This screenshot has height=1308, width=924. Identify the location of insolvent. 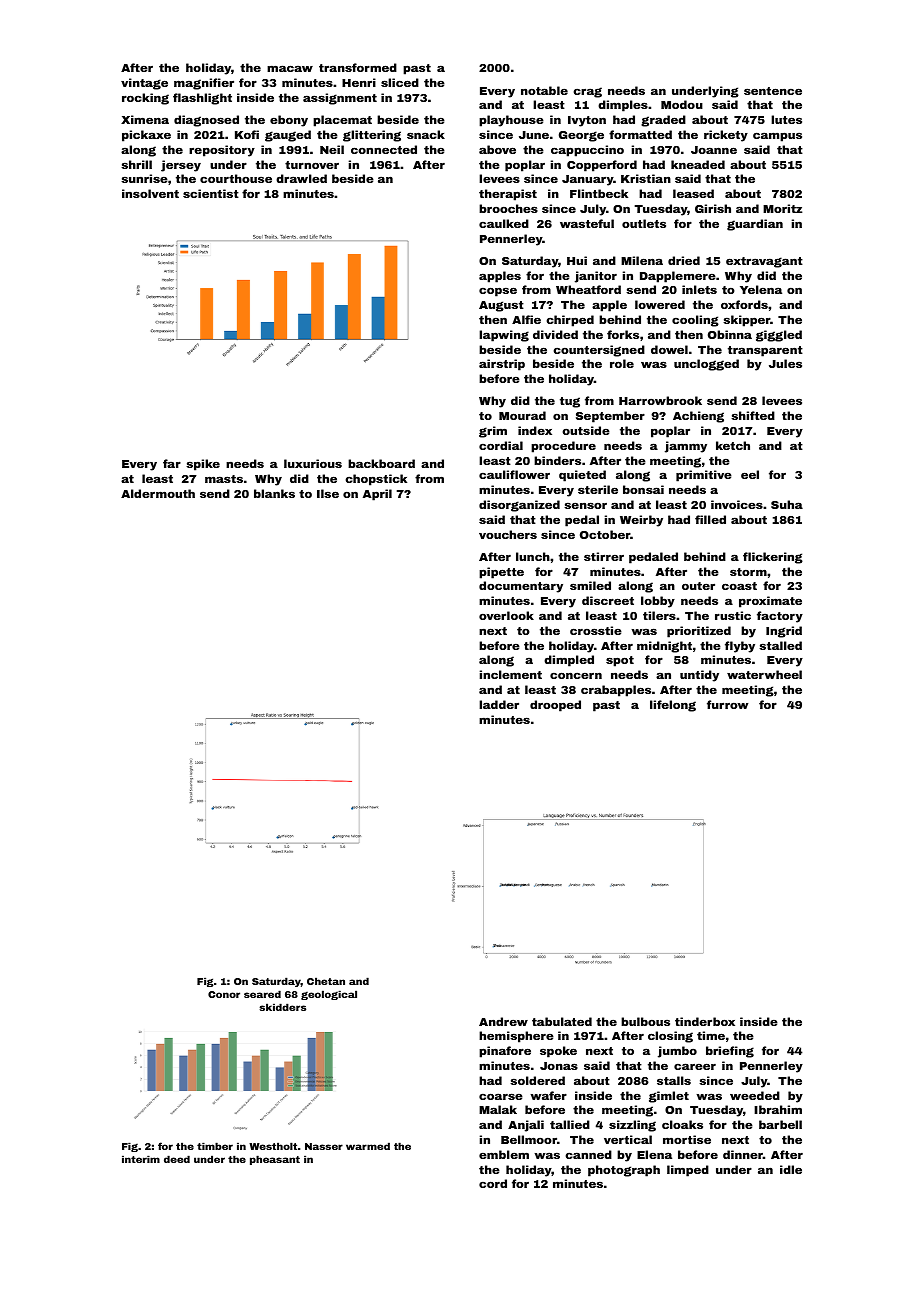
(150, 193).
